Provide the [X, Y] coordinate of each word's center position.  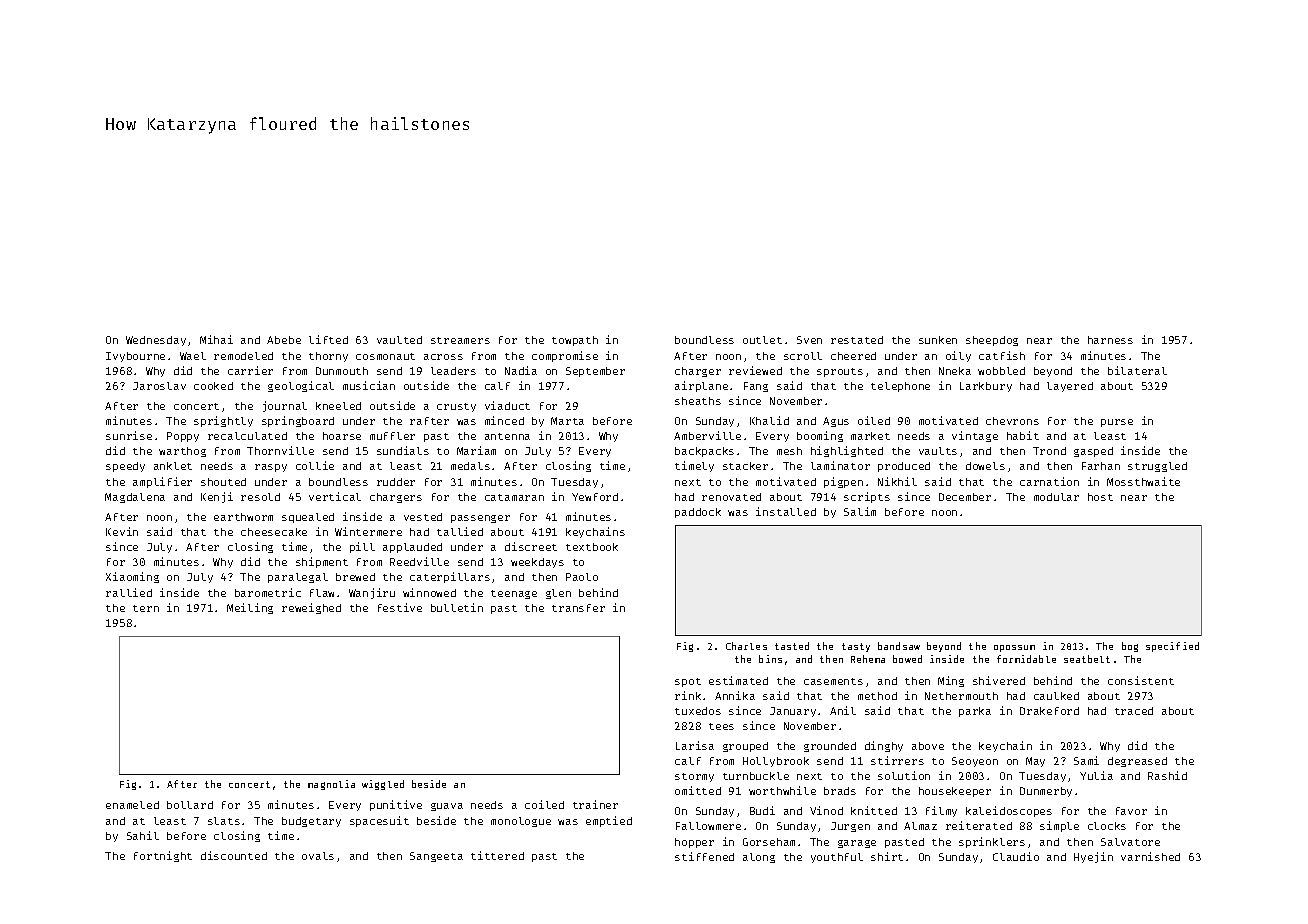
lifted [328, 339]
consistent [1141, 680]
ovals [318, 856]
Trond [1049, 451]
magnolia [331, 785]
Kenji [217, 497]
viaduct [507, 405]
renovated [731, 497]
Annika [735, 695]
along [759, 858]
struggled [1157, 467]
